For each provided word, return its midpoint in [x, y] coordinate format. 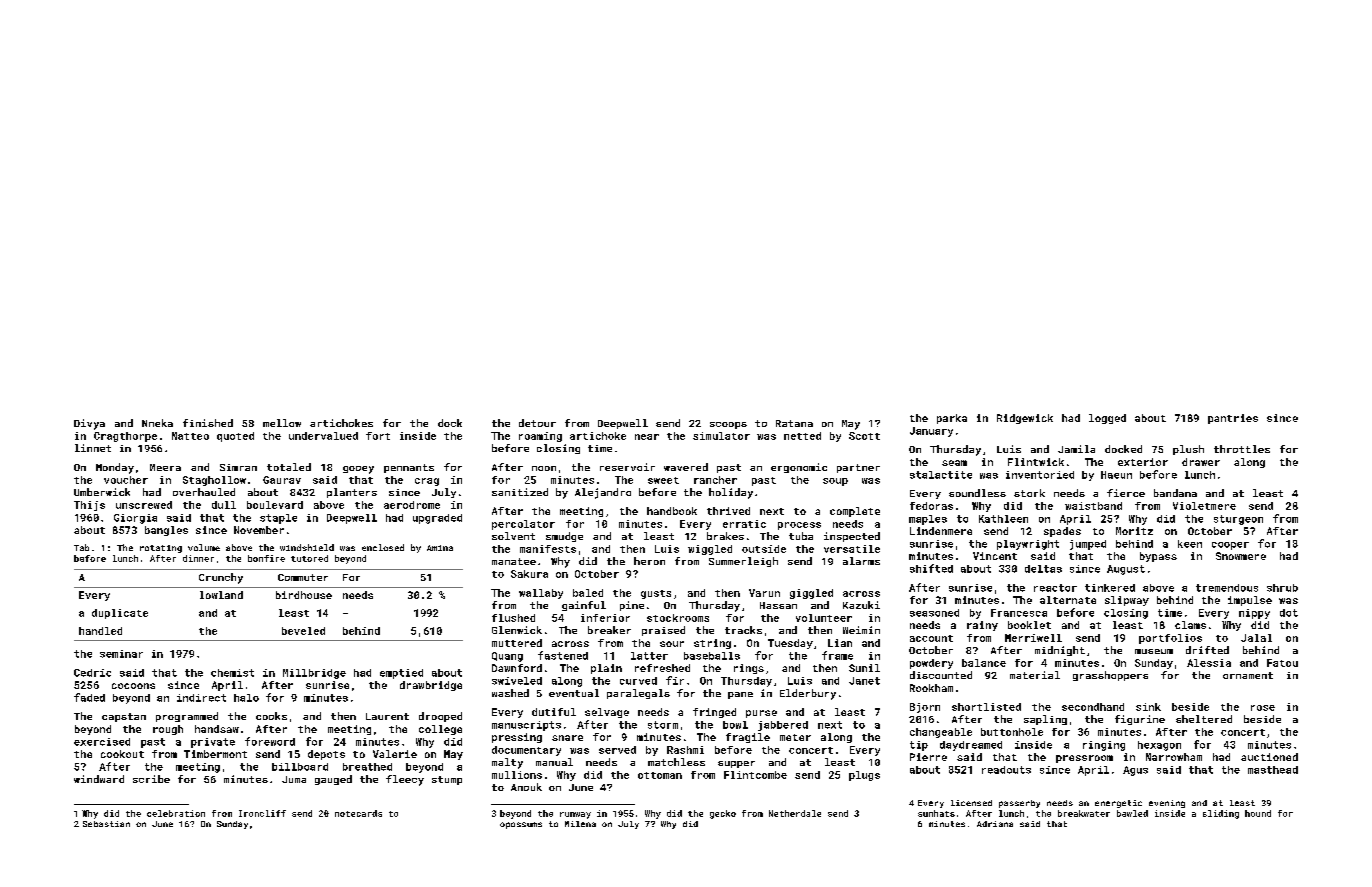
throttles [1242, 449]
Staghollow [214, 481]
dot [1289, 613]
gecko [723, 814]
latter [649, 656]
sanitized [520, 492]
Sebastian [106, 824]
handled [100, 631]
